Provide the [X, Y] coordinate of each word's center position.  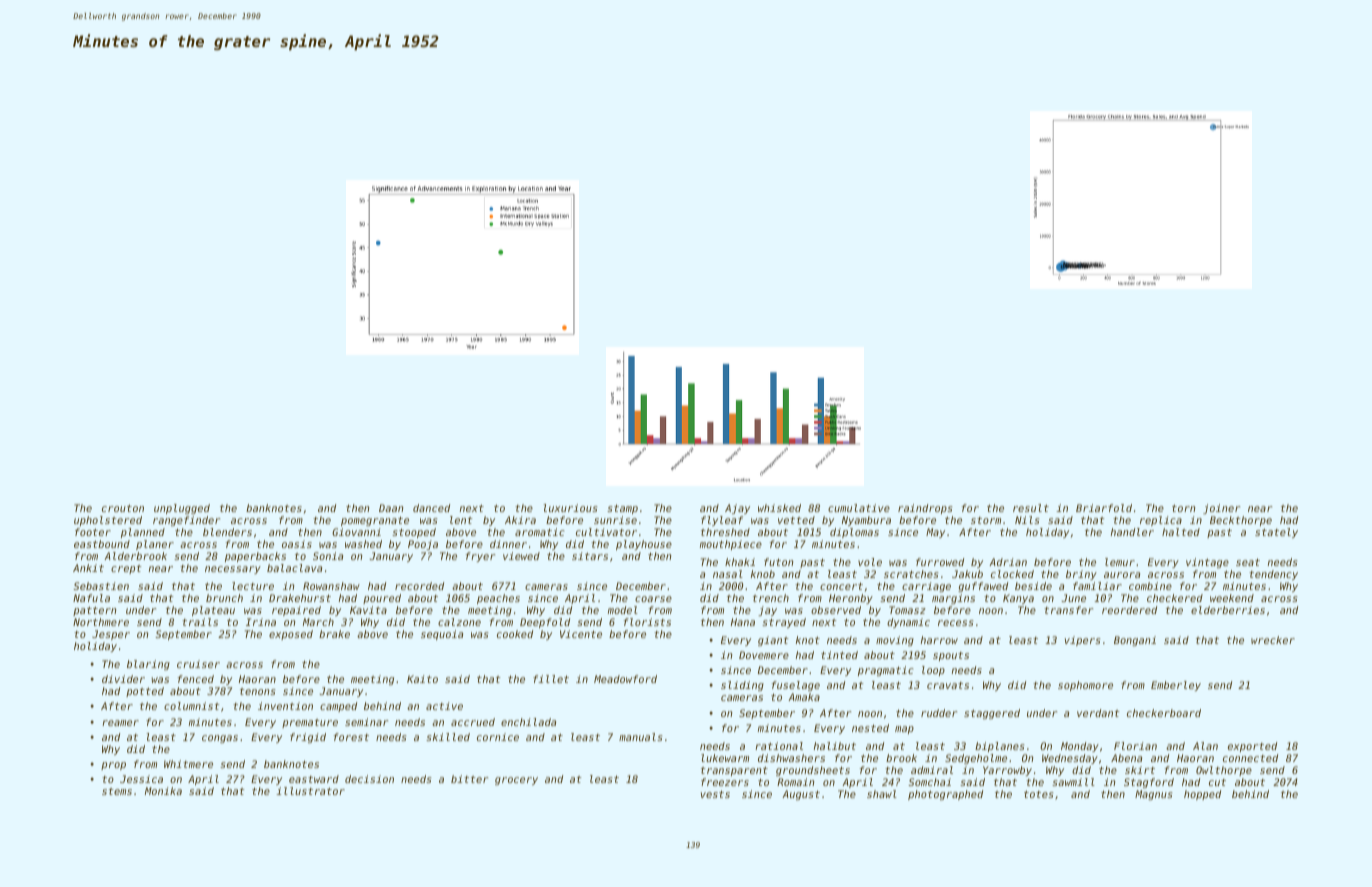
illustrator [310, 791]
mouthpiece [731, 545]
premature [310, 723]
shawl [882, 794]
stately [1276, 533]
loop [933, 671]
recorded [419, 586]
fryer [480, 557]
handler [1132, 532]
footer [93, 532]
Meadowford [625, 679]
